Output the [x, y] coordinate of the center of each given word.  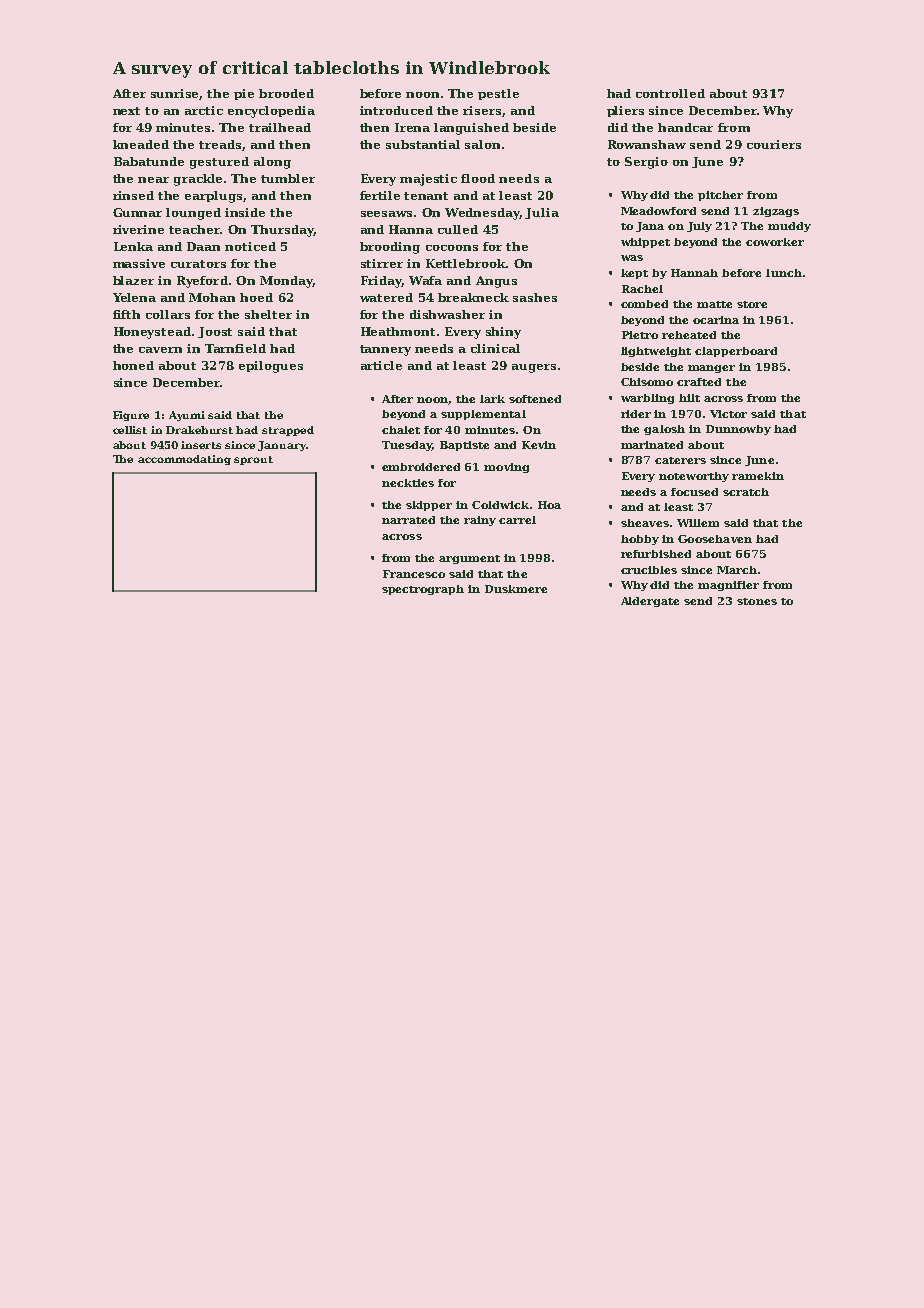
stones [757, 601]
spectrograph [423, 590]
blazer [133, 280]
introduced [396, 110]
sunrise [175, 94]
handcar [685, 127]
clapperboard [736, 352]
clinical [495, 348]
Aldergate [650, 602]
